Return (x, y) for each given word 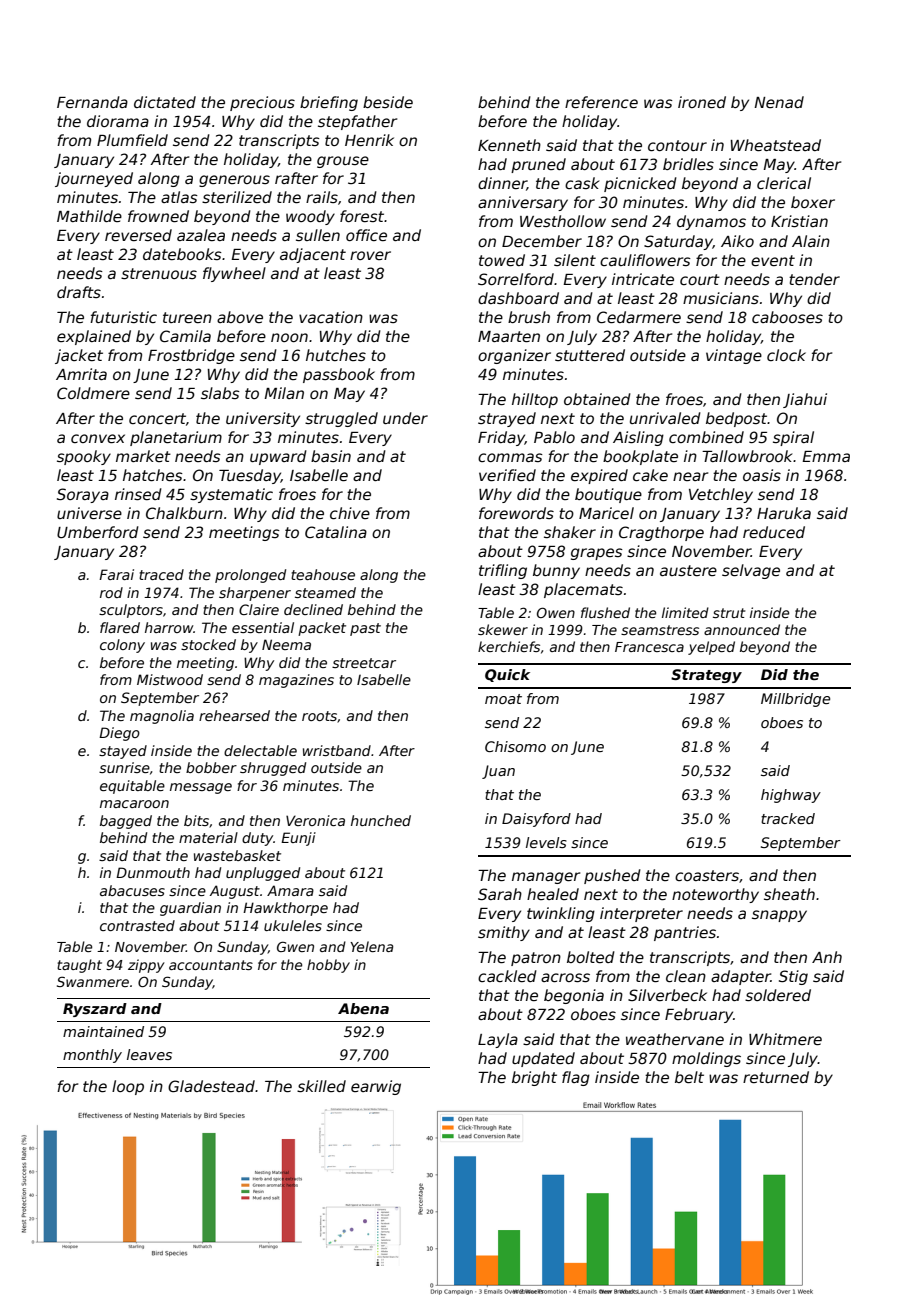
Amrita (81, 374)
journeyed (94, 179)
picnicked (640, 184)
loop (128, 1087)
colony (122, 646)
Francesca (649, 647)
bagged (126, 822)
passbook (339, 375)
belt (689, 1077)
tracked (788, 818)
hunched (381, 820)
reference (601, 102)
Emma (826, 456)
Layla (498, 1040)
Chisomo (515, 746)
